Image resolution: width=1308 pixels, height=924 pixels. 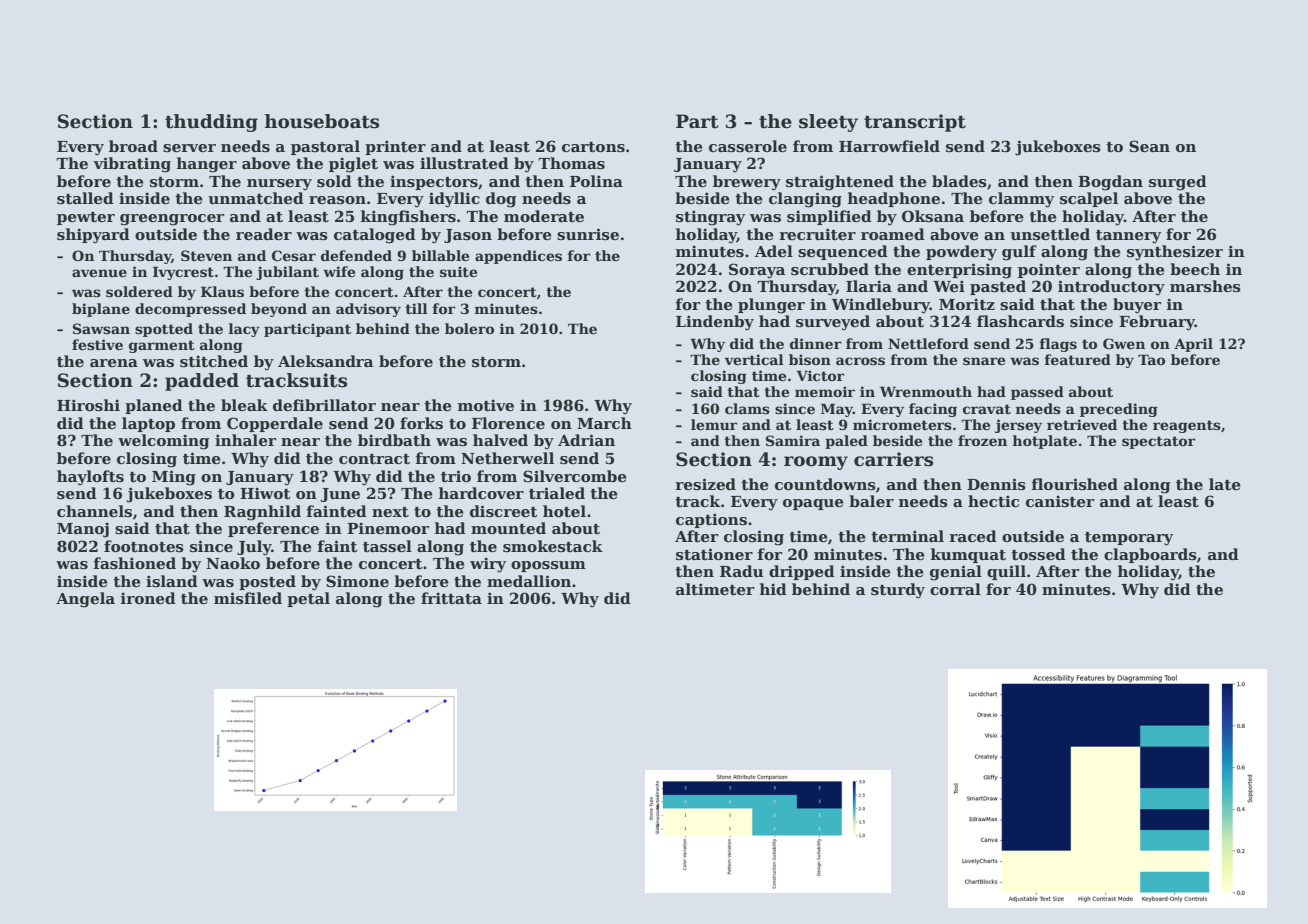 What do you see at coordinates (968, 555) in the screenshot?
I see `kumquat` at bounding box center [968, 555].
